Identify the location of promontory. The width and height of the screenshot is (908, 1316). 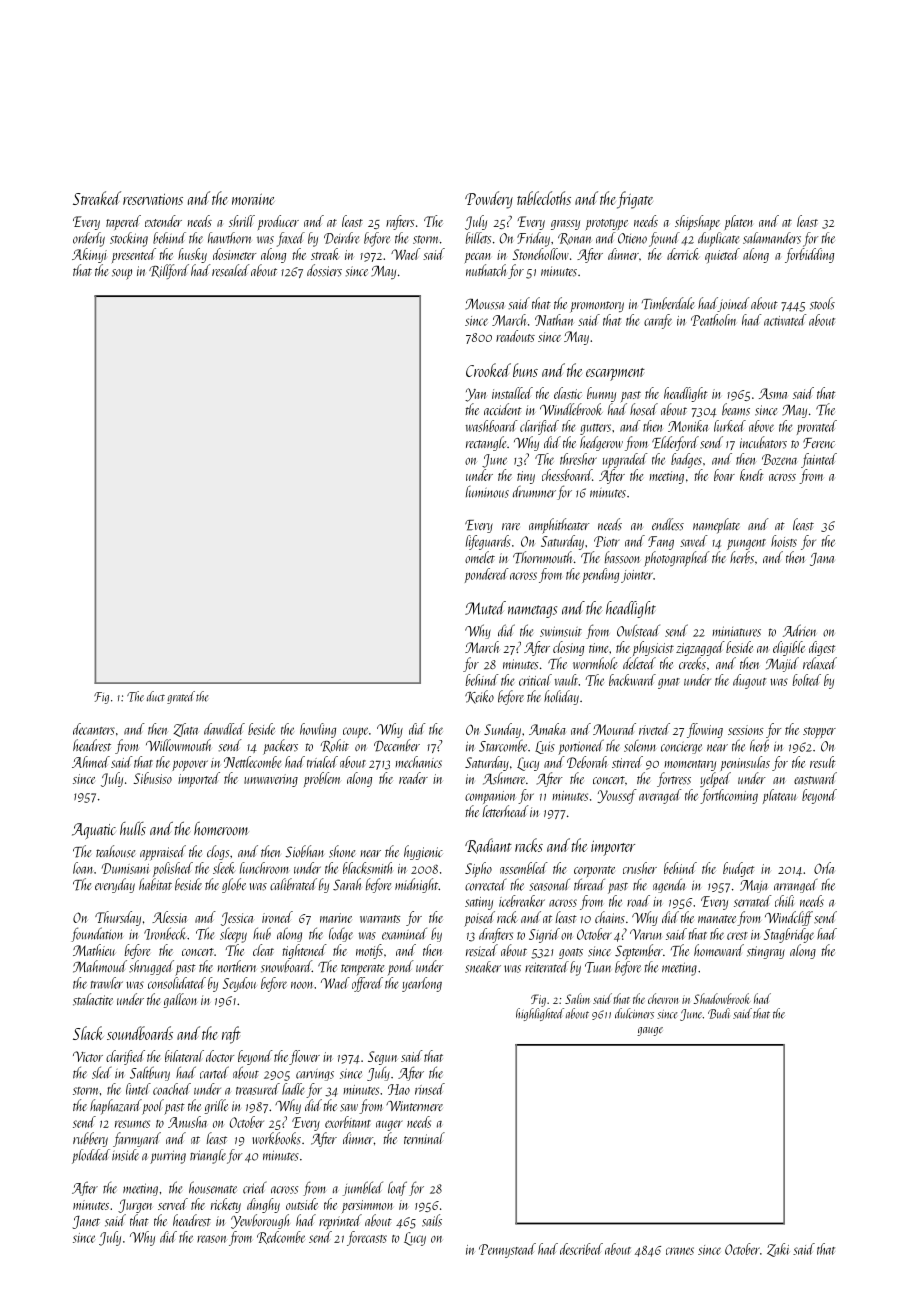
(597, 307).
